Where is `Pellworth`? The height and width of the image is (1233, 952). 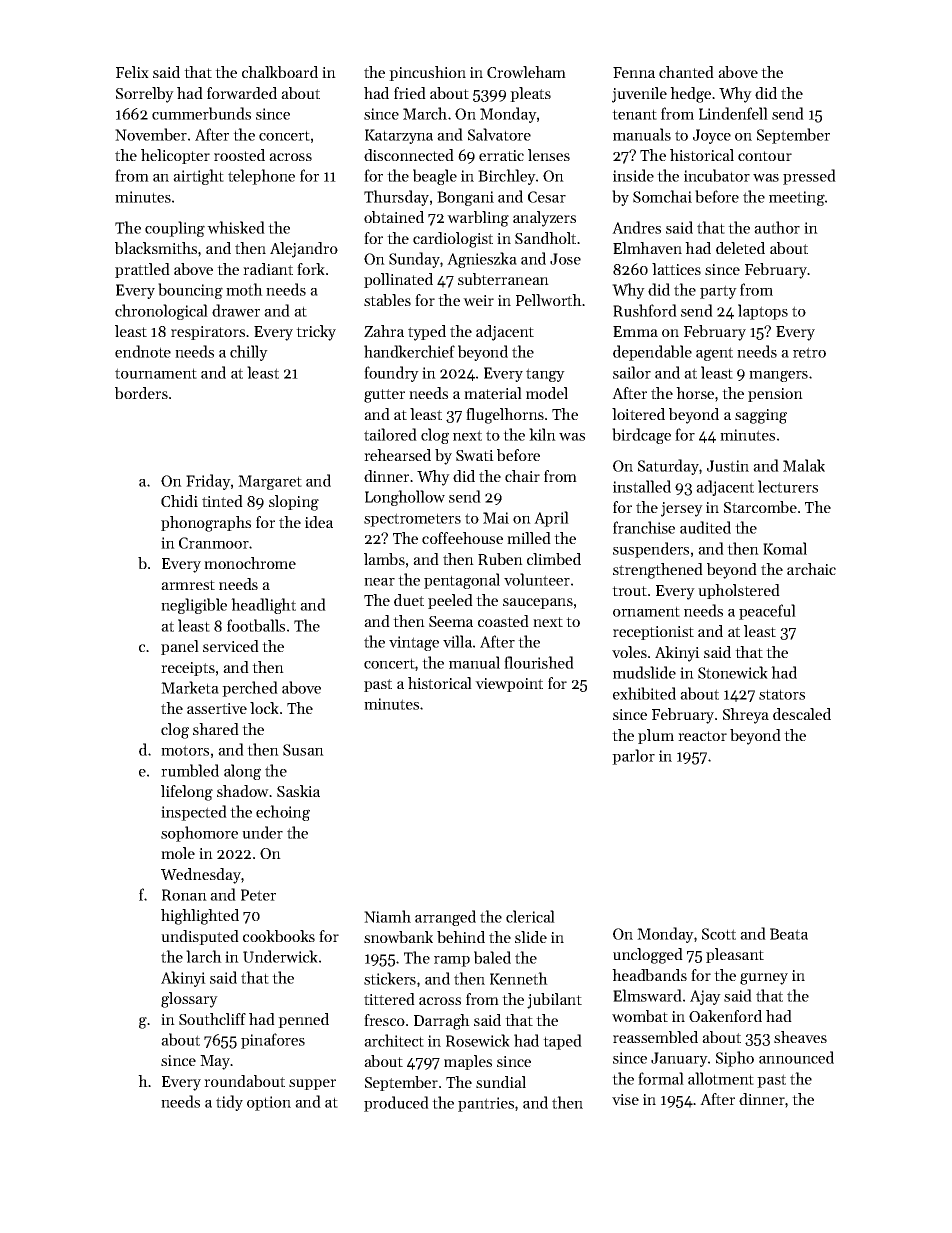
Pellworth is located at coordinates (549, 300).
